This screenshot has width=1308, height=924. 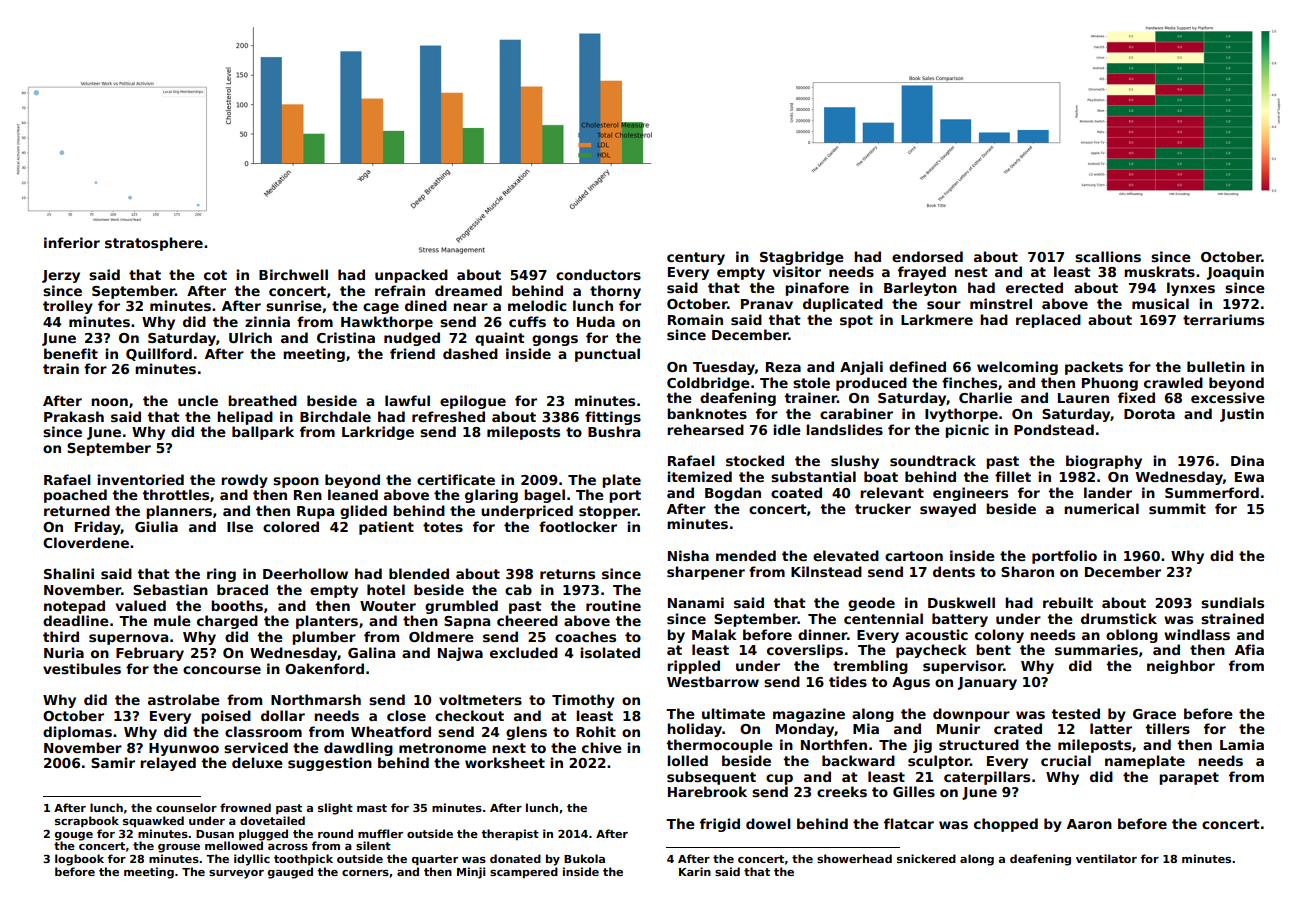 What do you see at coordinates (72, 242) in the screenshot?
I see `inferior` at bounding box center [72, 242].
